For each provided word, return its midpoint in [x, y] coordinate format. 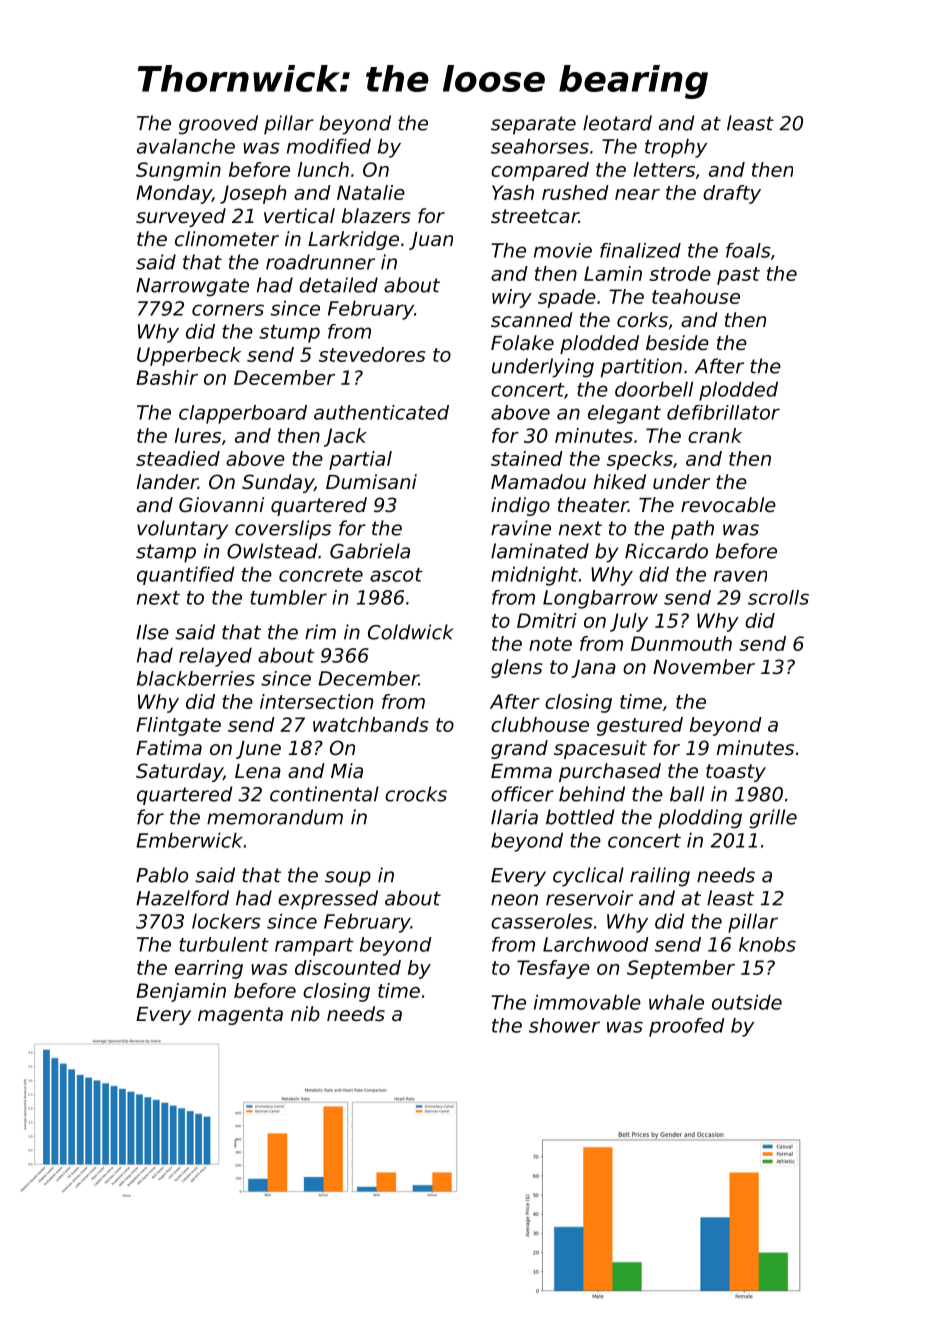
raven [740, 576]
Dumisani [371, 482]
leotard [617, 123]
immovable [587, 1002]
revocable [728, 505]
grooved [218, 125]
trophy [676, 148]
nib [305, 1013]
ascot [396, 575]
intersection [316, 701]
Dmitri [547, 620]
